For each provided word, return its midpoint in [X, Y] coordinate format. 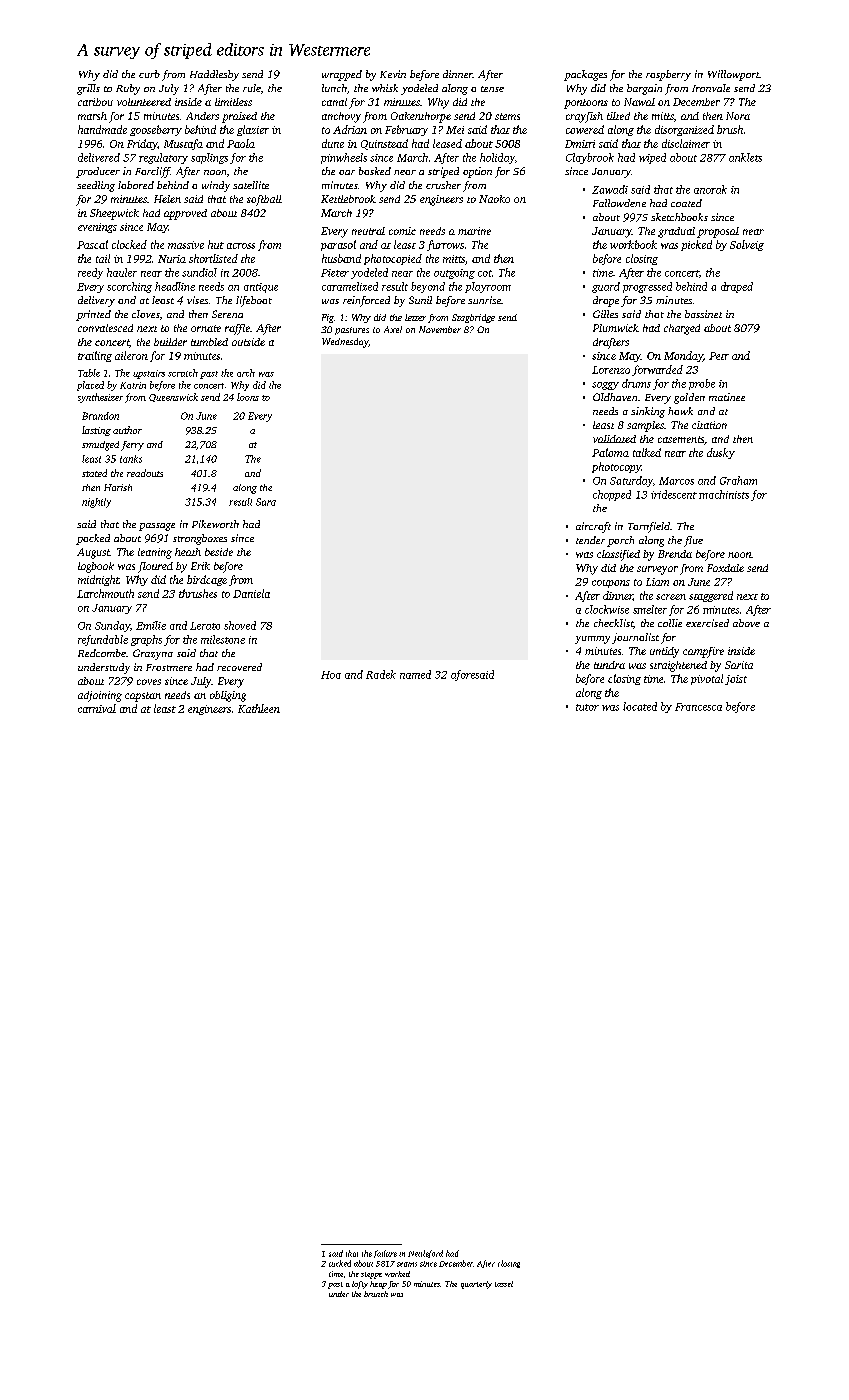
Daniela [251, 593]
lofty [360, 1285]
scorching [129, 287]
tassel [504, 1284]
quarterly [476, 1285]
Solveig [747, 245]
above [746, 623]
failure [385, 1254]
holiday [497, 158]
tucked [340, 1263]
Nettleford [425, 1254]
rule [252, 88]
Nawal [639, 102]
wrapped [342, 75]
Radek [381, 674]
